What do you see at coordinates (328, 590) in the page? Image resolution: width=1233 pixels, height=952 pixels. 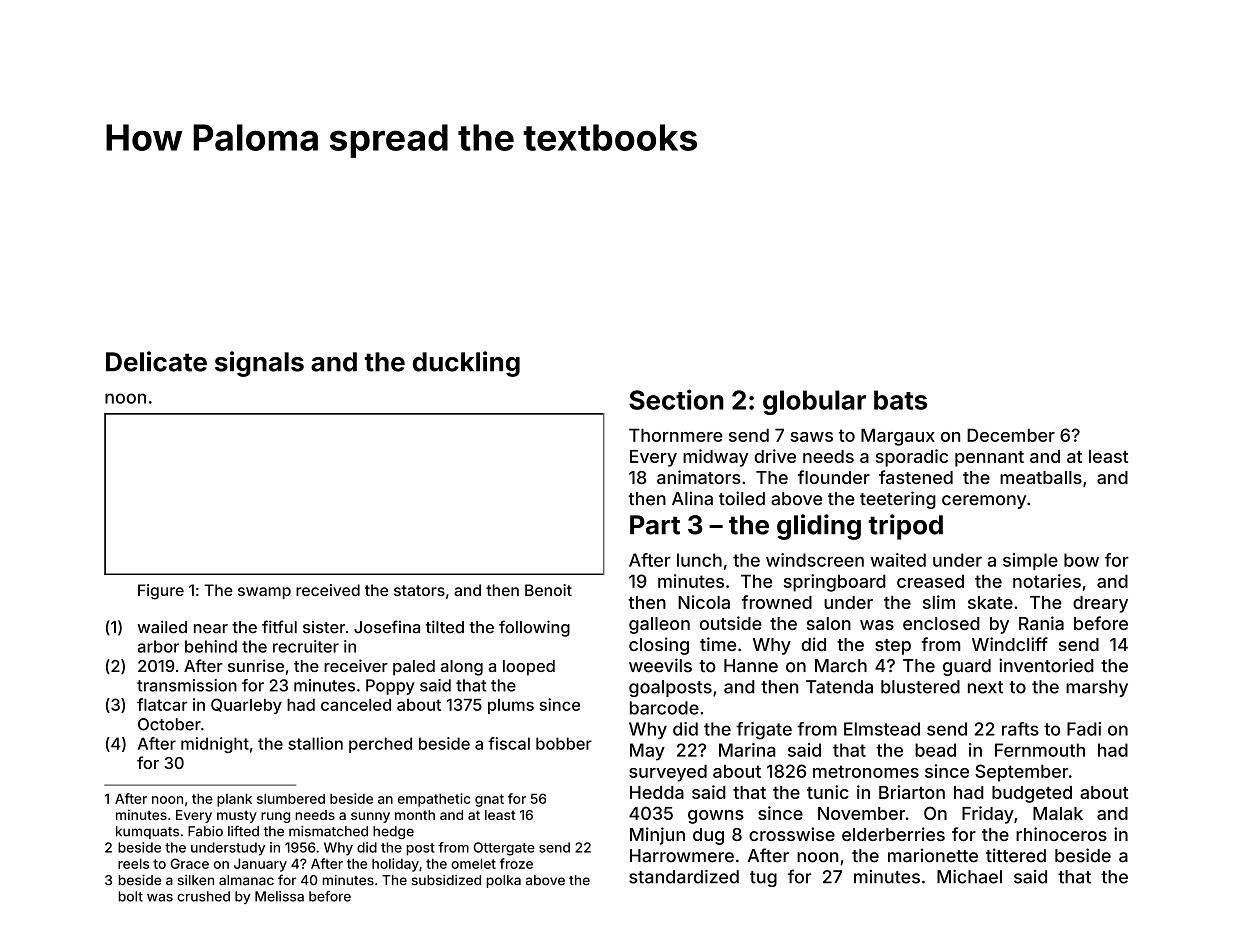 I see `received` at bounding box center [328, 590].
